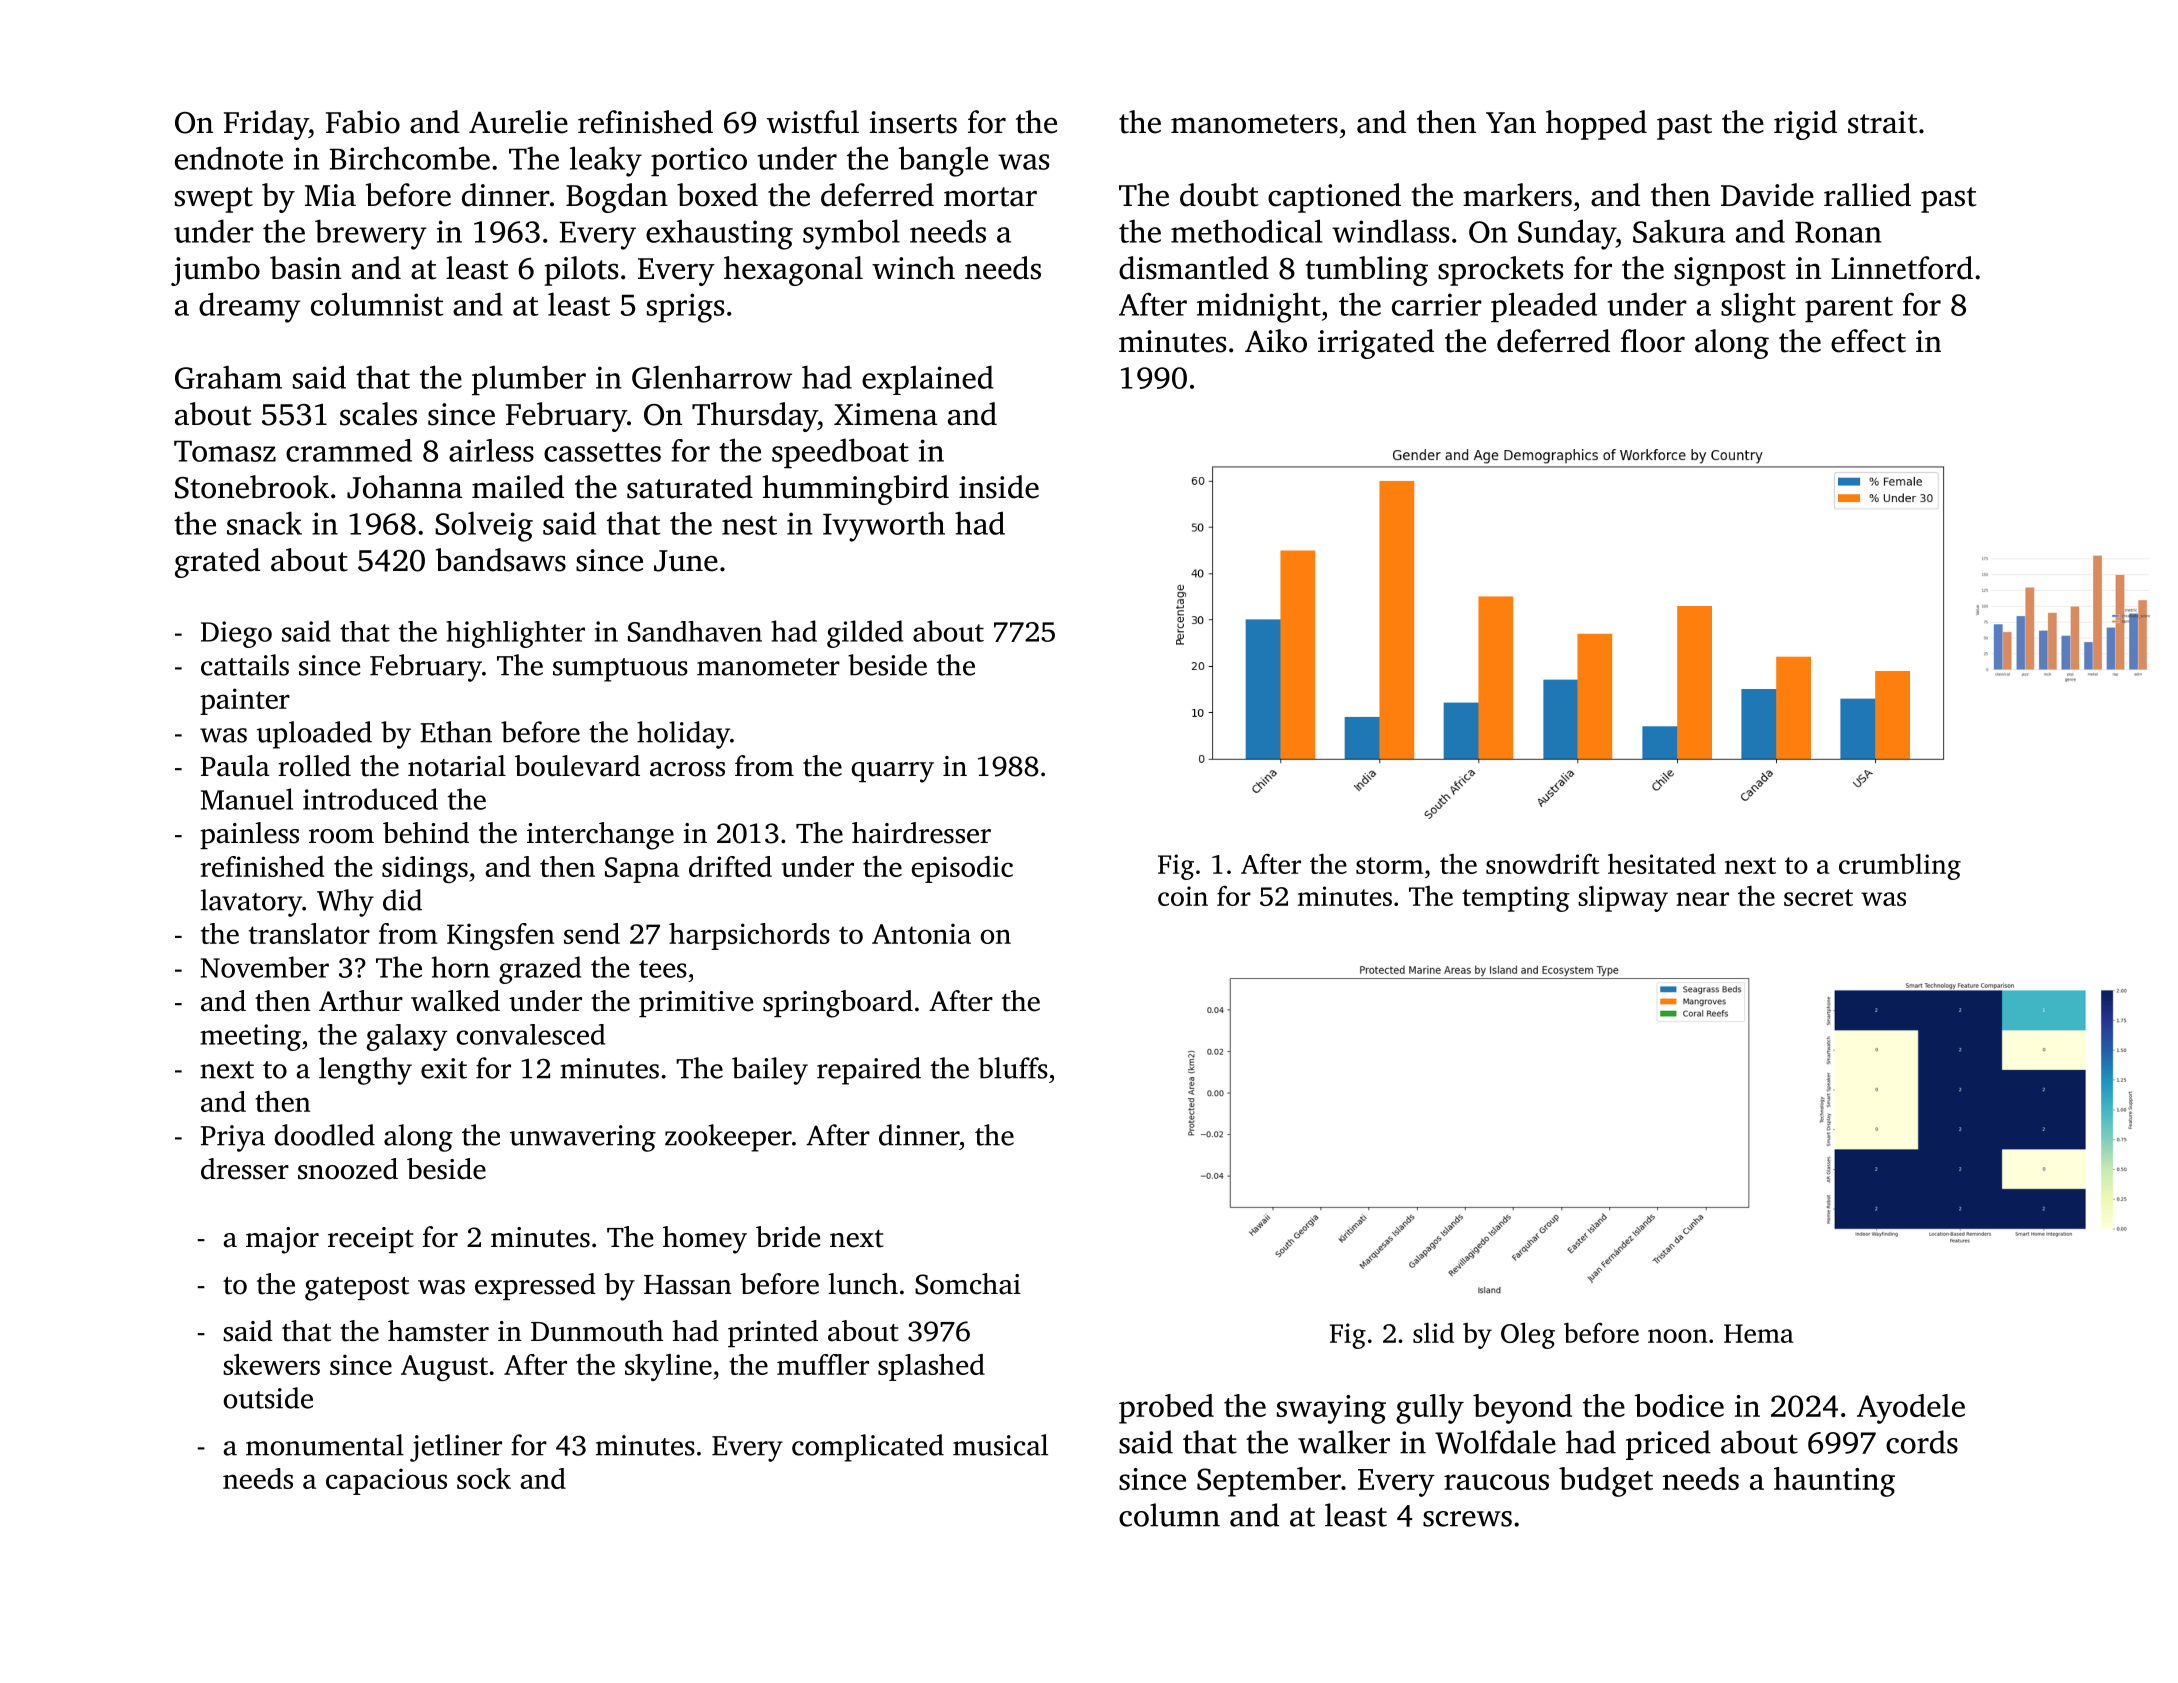 The image size is (2178, 1683). What do you see at coordinates (931, 1367) in the image?
I see `splashed` at bounding box center [931, 1367].
